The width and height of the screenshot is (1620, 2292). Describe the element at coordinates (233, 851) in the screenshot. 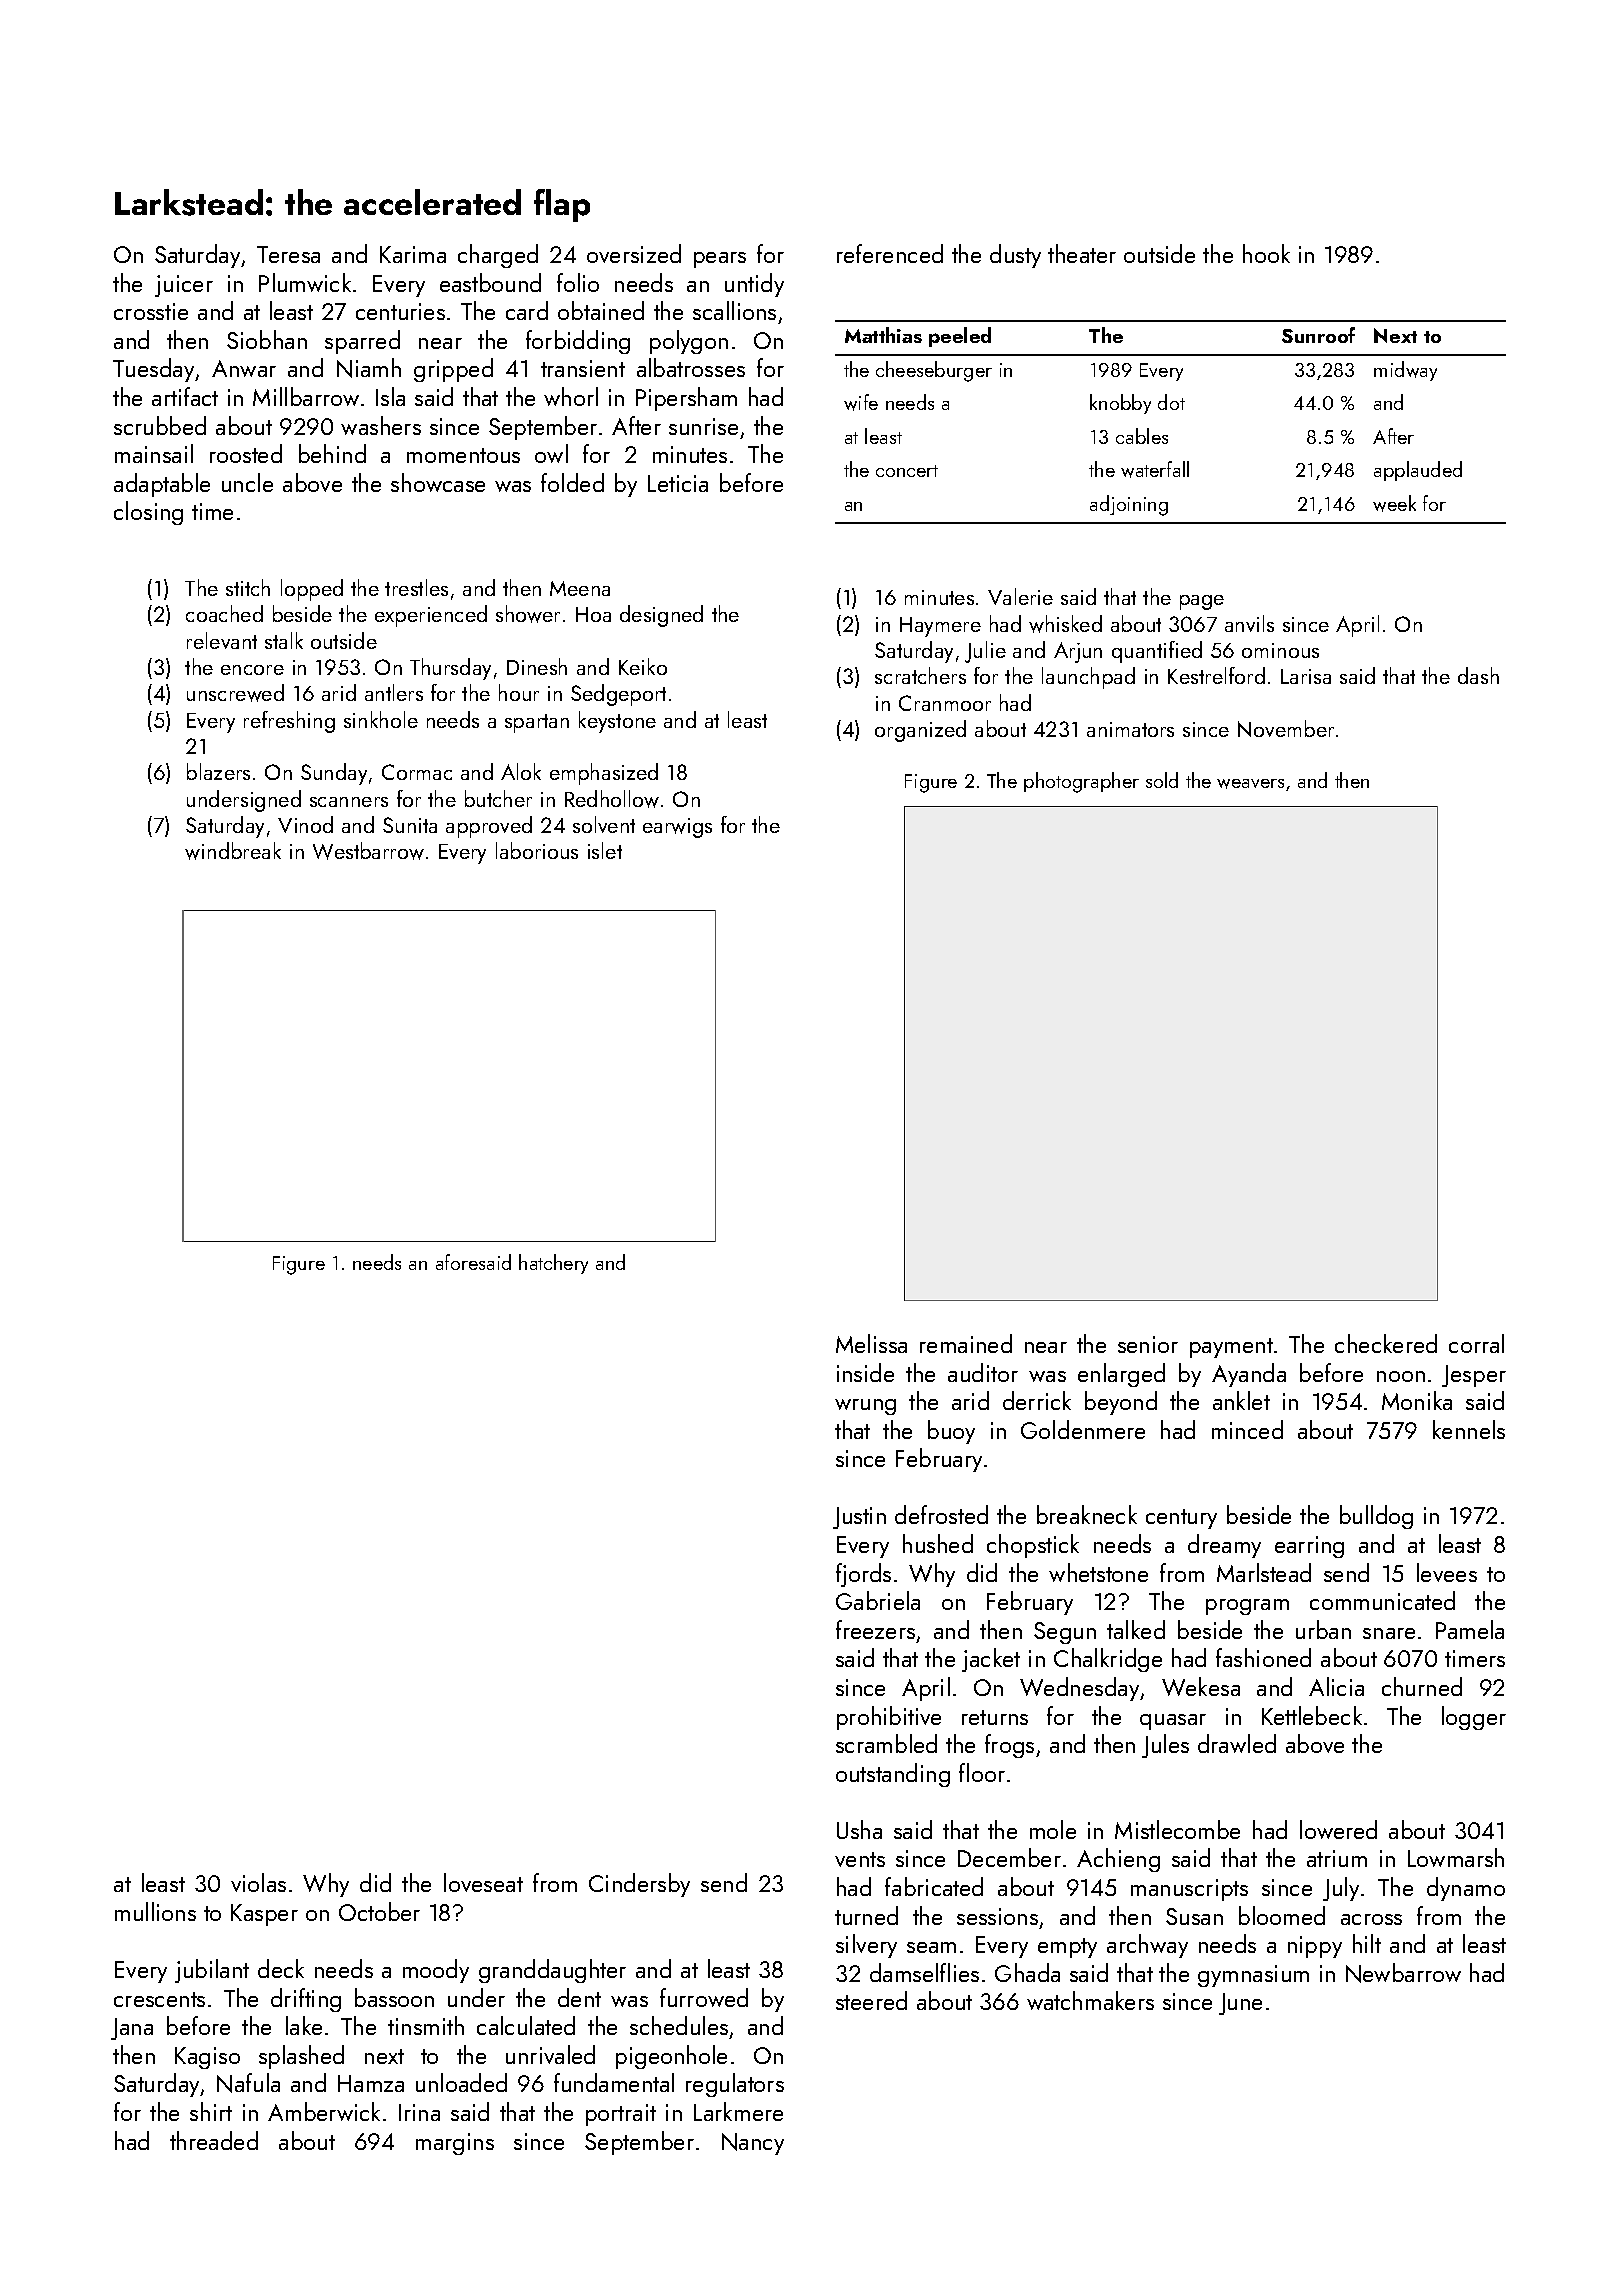

I see `windbreak` at that location.
